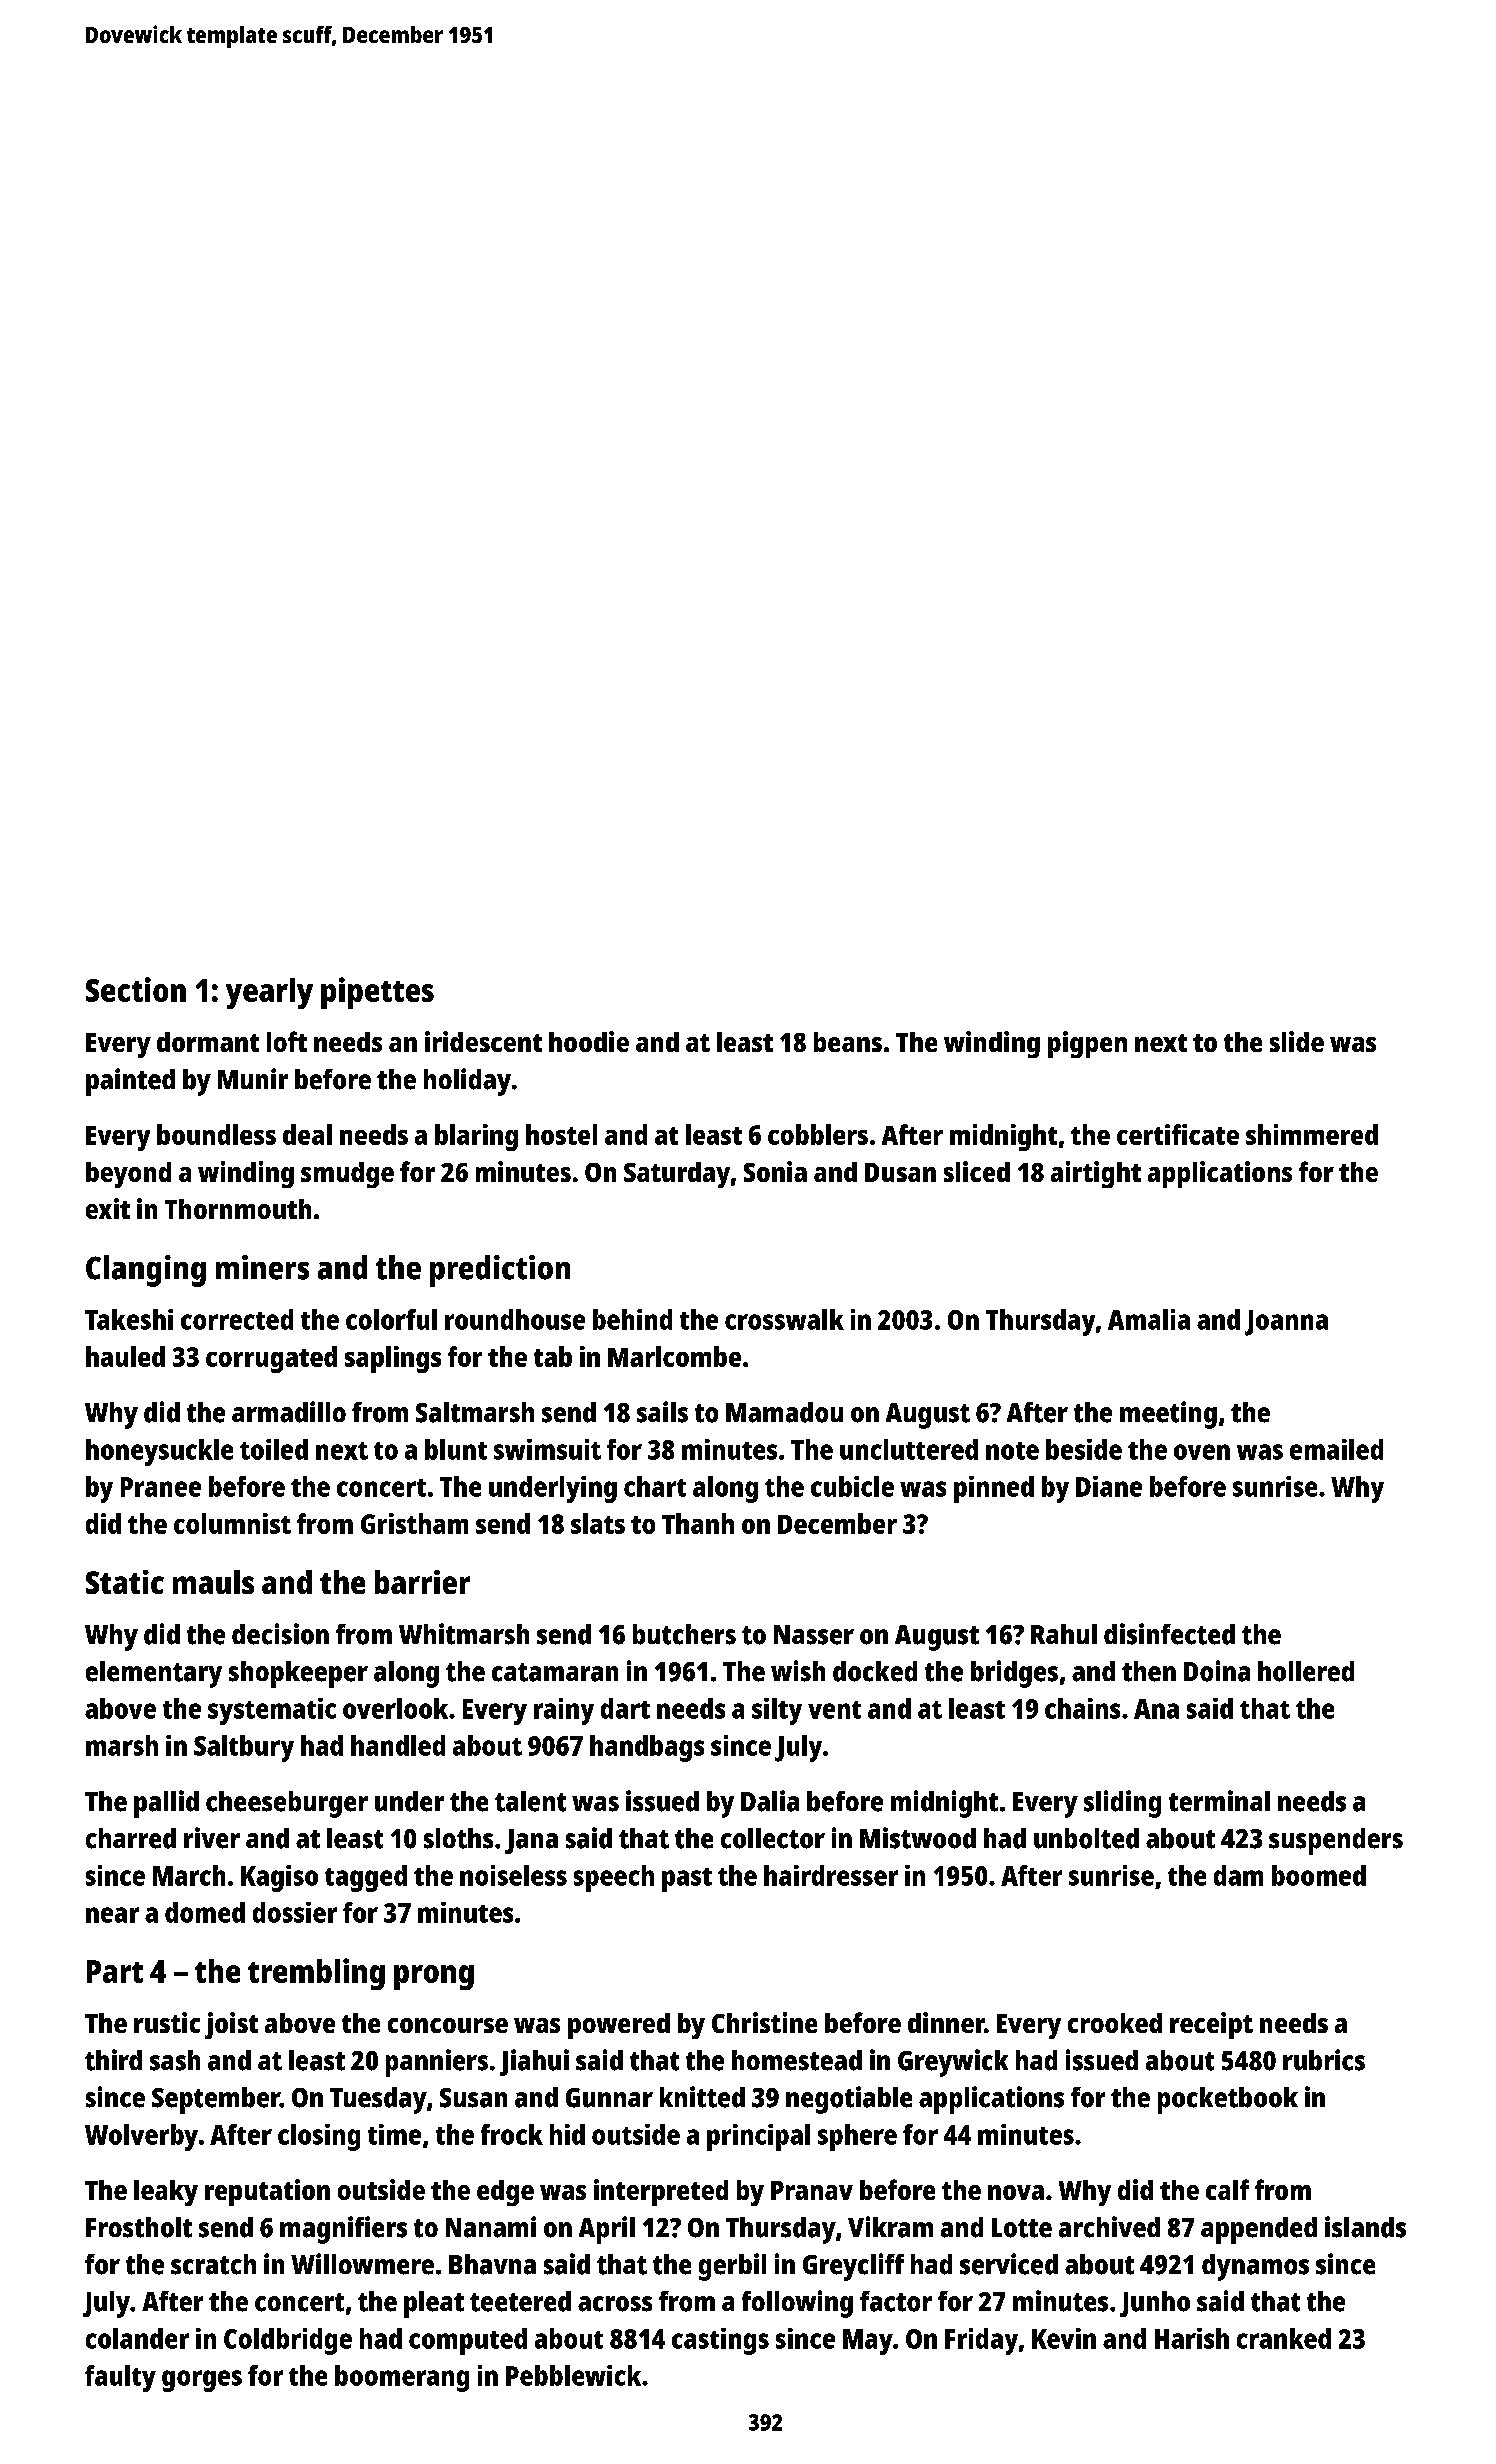  What do you see at coordinates (1202, 1452) in the page?
I see `oven` at bounding box center [1202, 1452].
